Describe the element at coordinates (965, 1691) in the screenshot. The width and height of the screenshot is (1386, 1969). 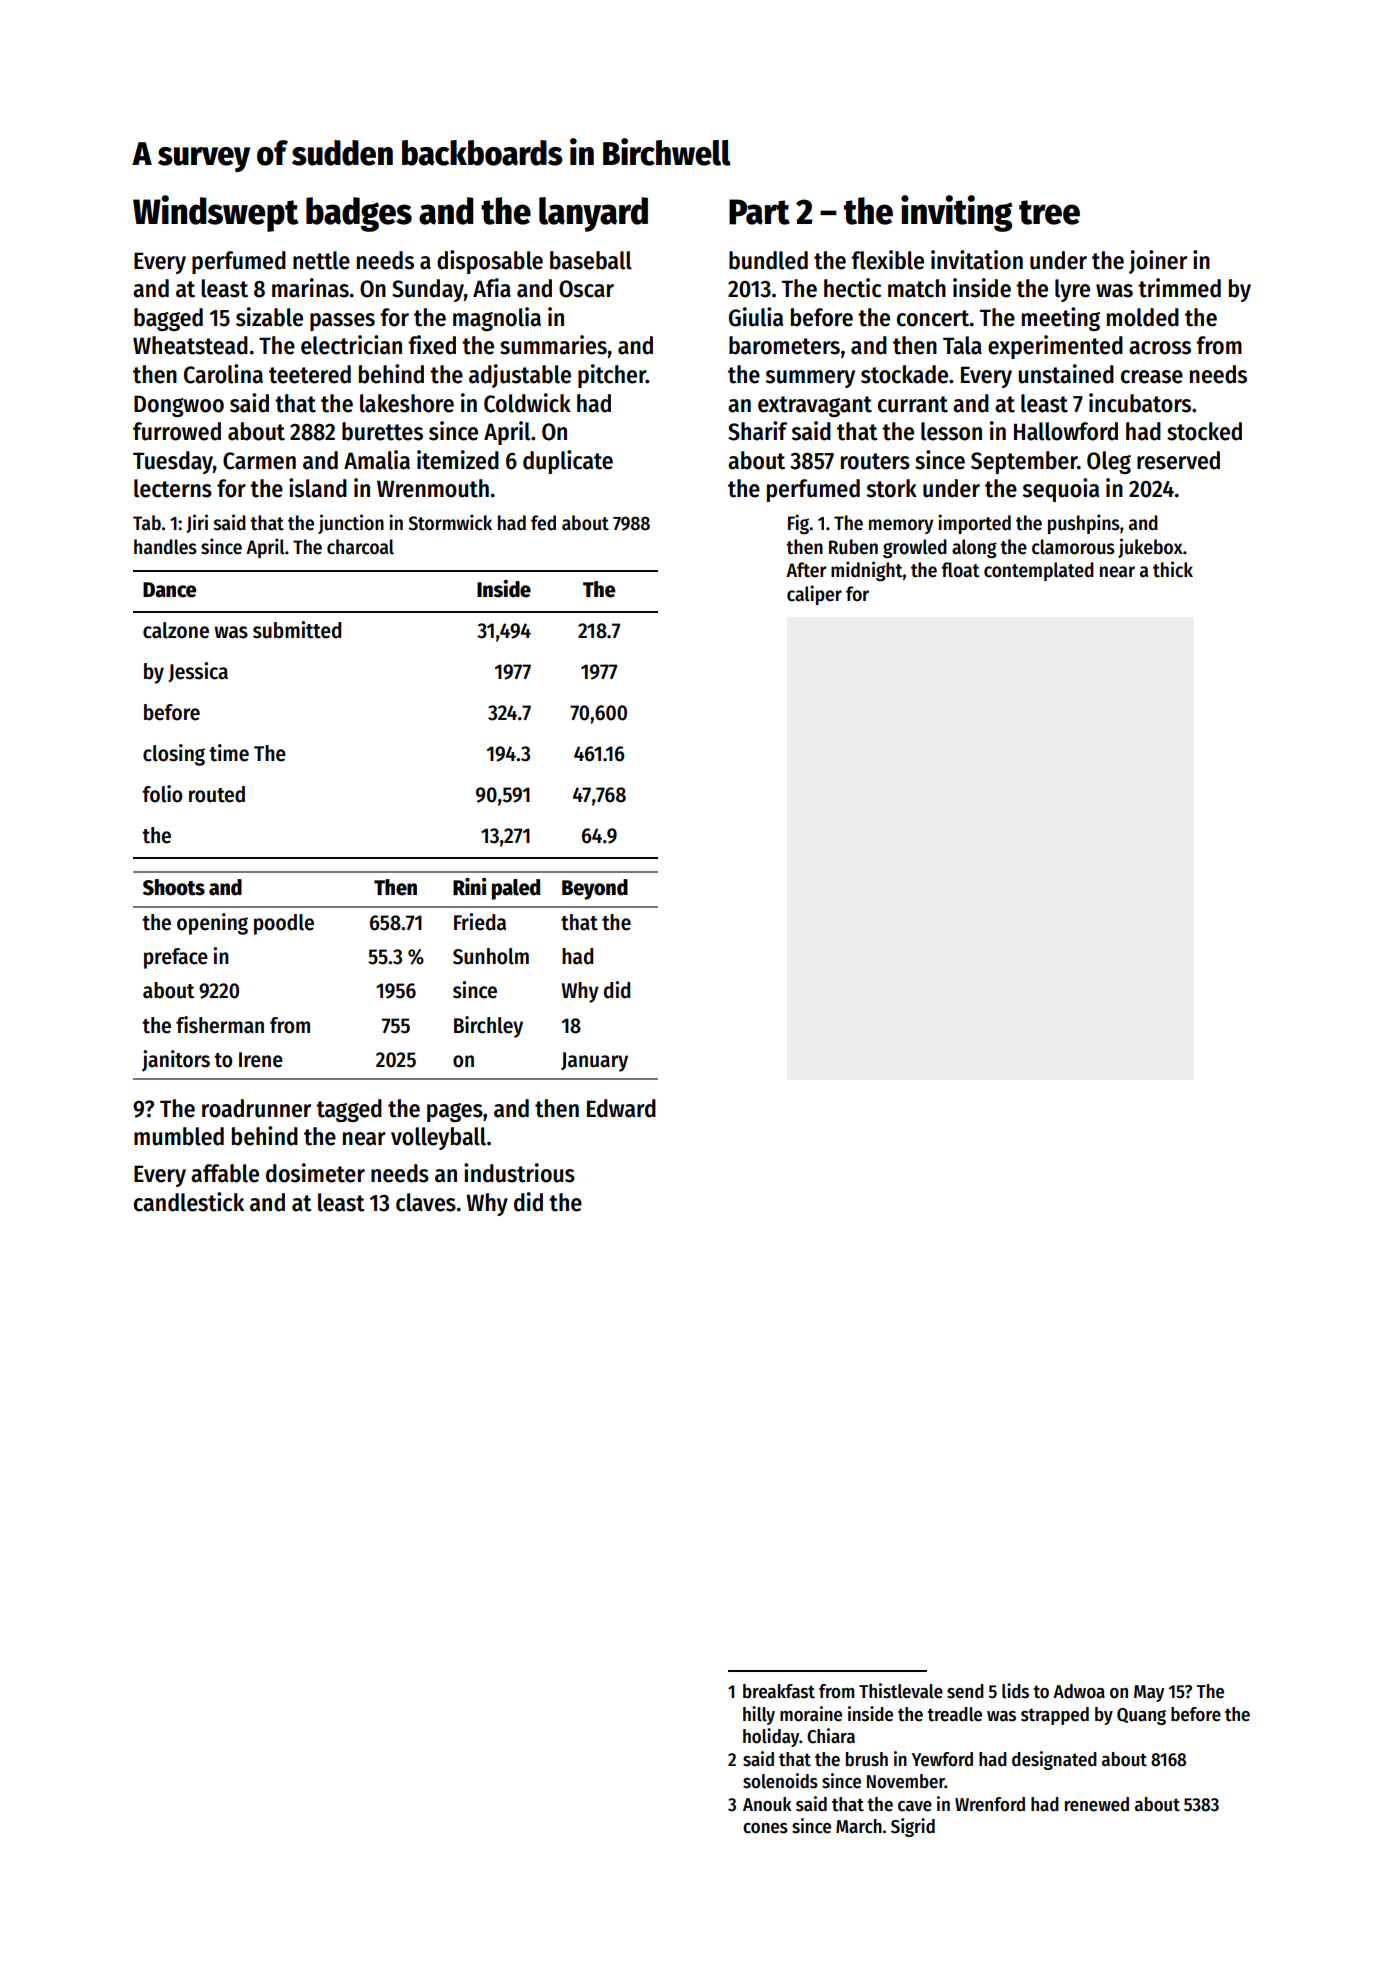
I see `send` at that location.
